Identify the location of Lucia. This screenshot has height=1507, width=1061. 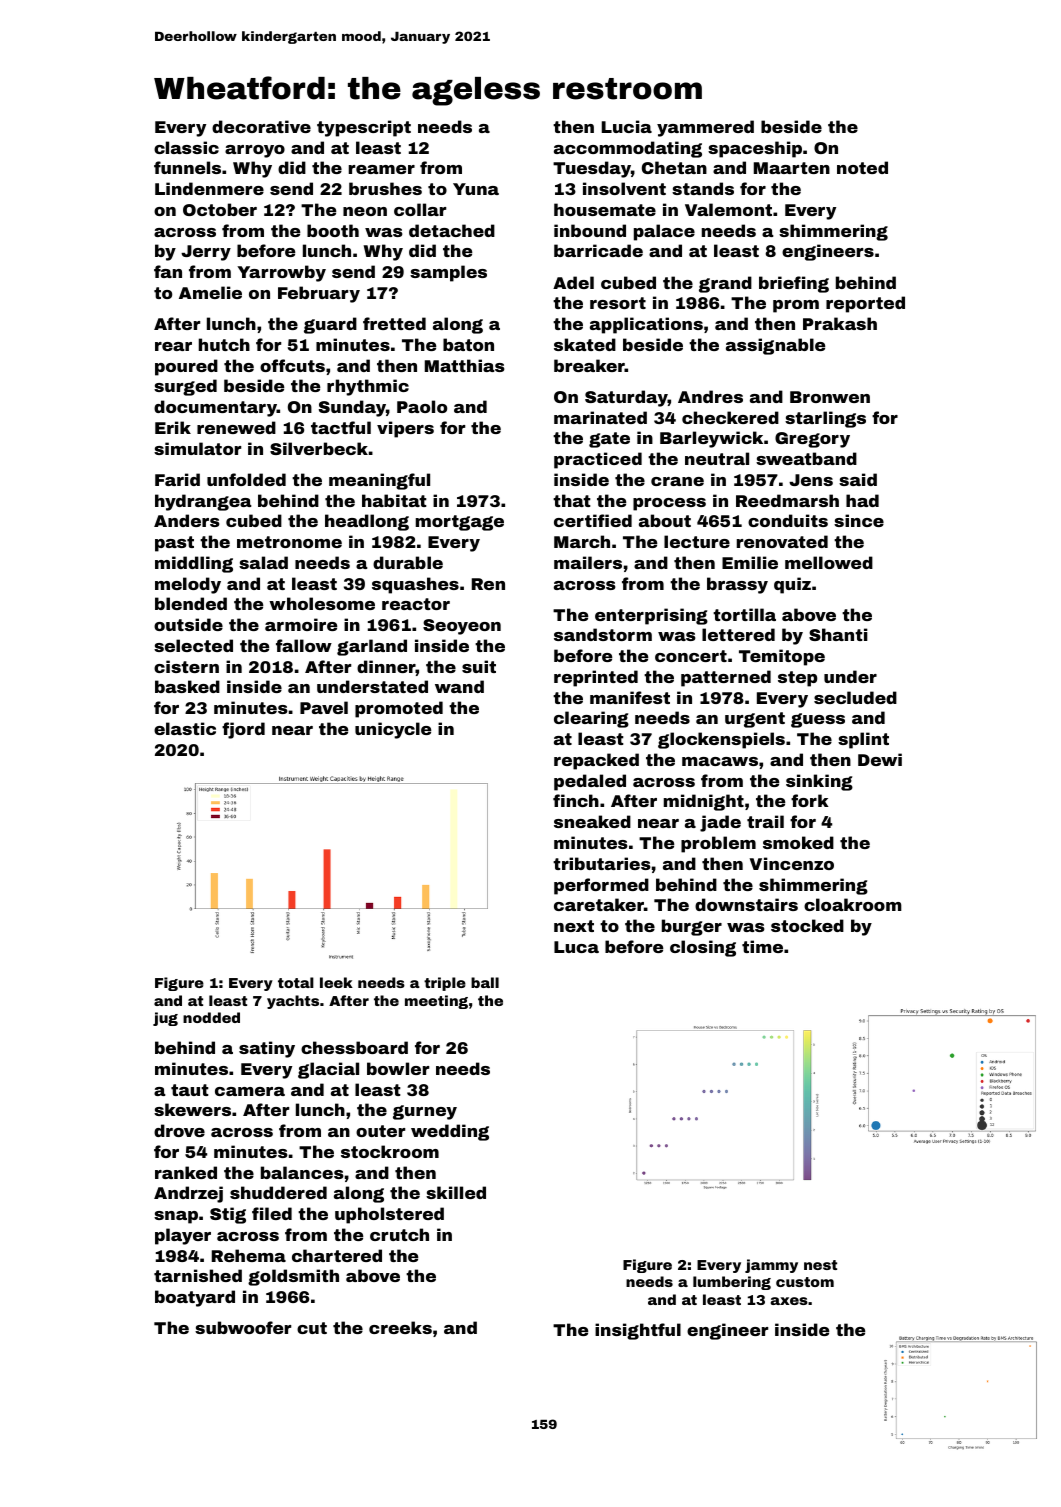
(627, 126).
